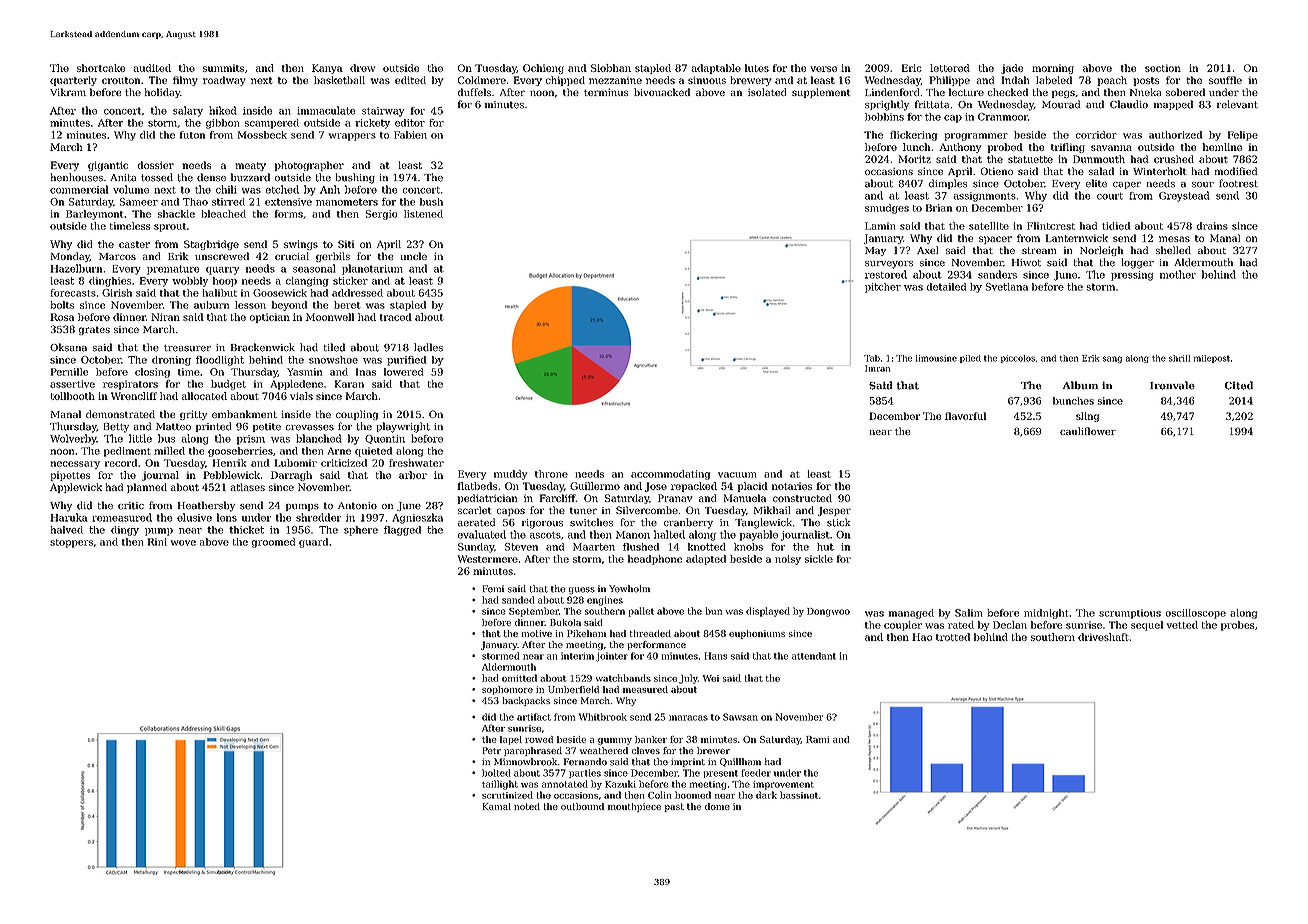 Image resolution: width=1308 pixels, height=924 pixels. Describe the element at coordinates (543, 69) in the screenshot. I see `Ochieng` at that location.
